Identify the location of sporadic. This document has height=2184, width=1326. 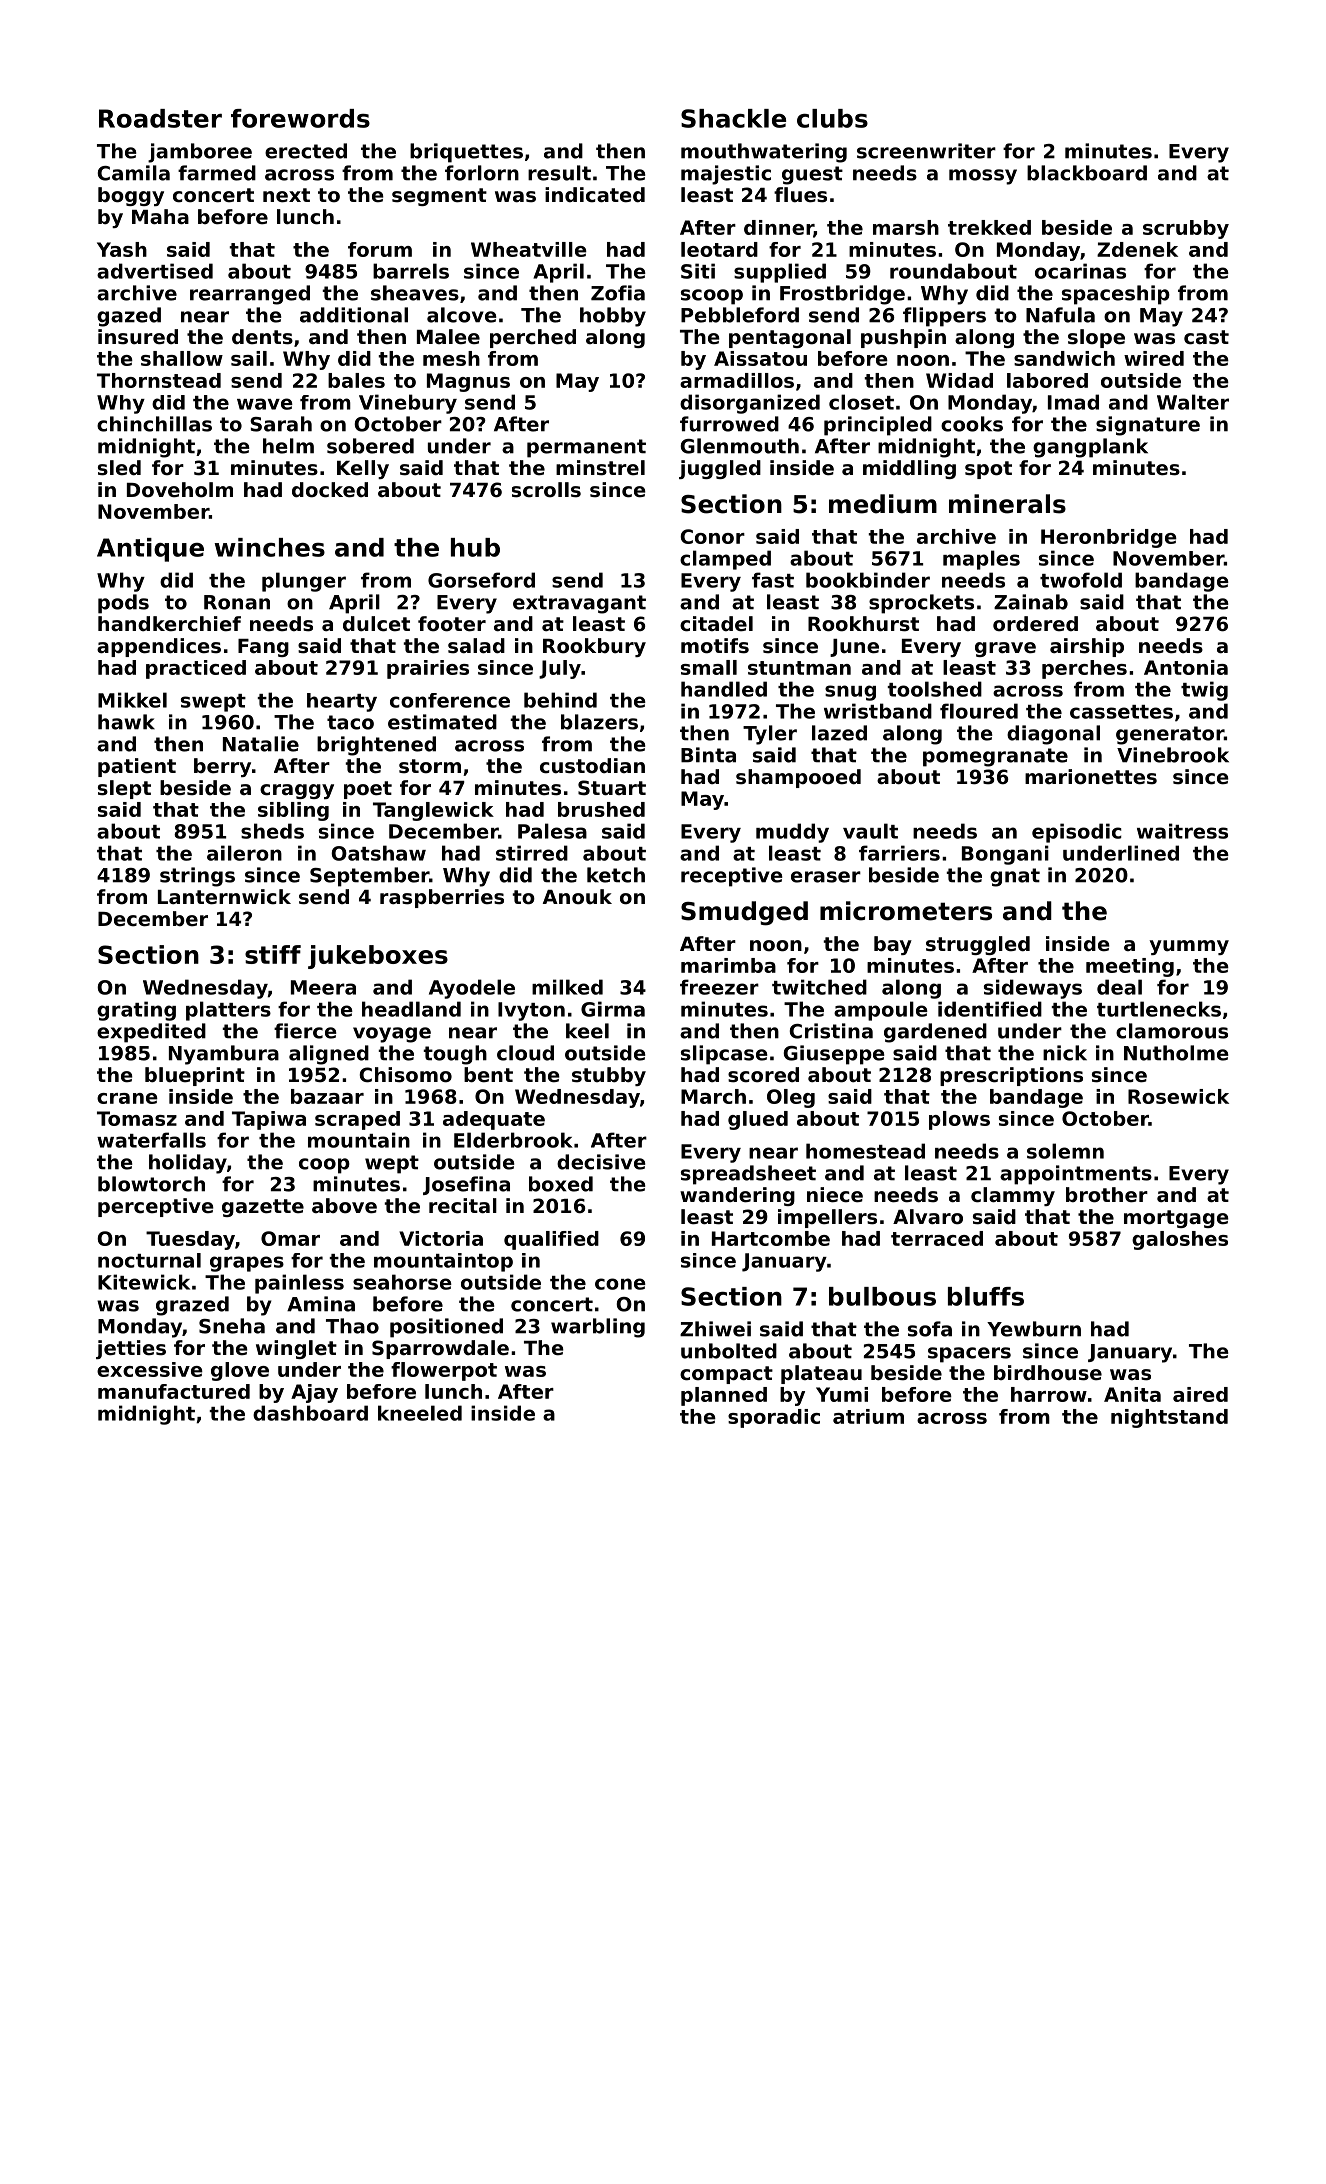
(774, 1418).
